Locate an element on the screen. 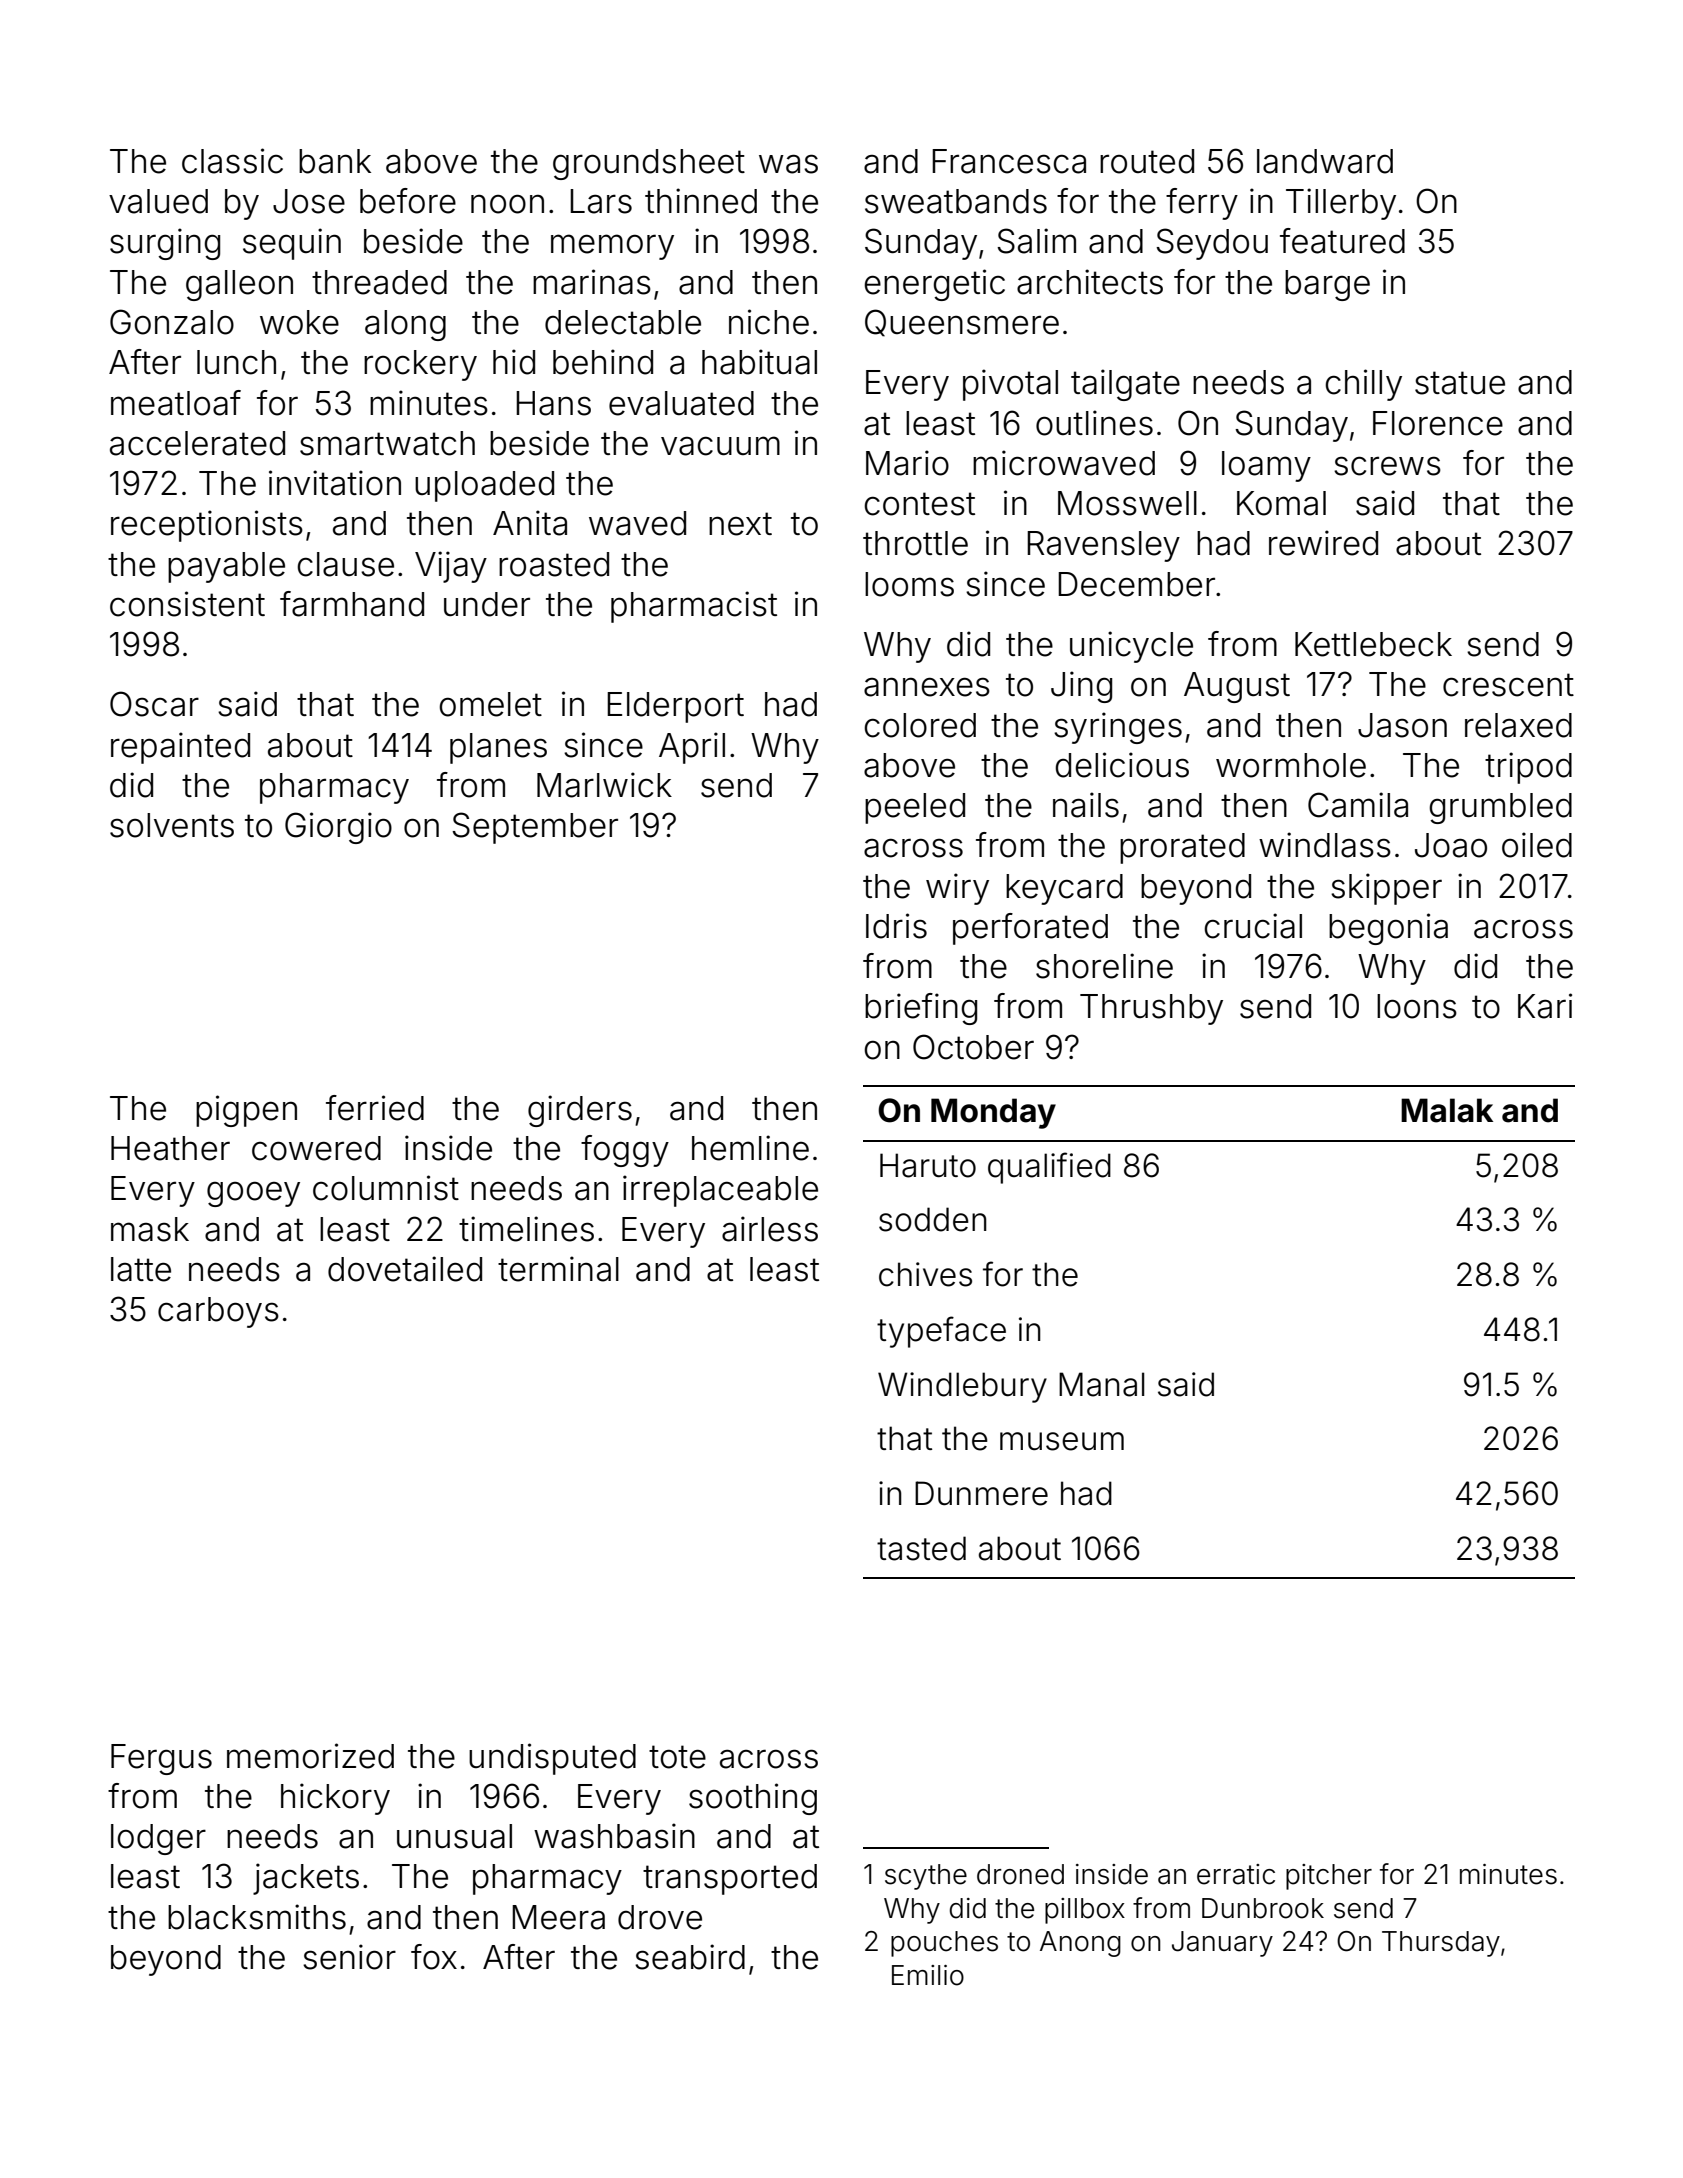 The width and height of the screenshot is (1683, 2178). landward is located at coordinates (1325, 161).
